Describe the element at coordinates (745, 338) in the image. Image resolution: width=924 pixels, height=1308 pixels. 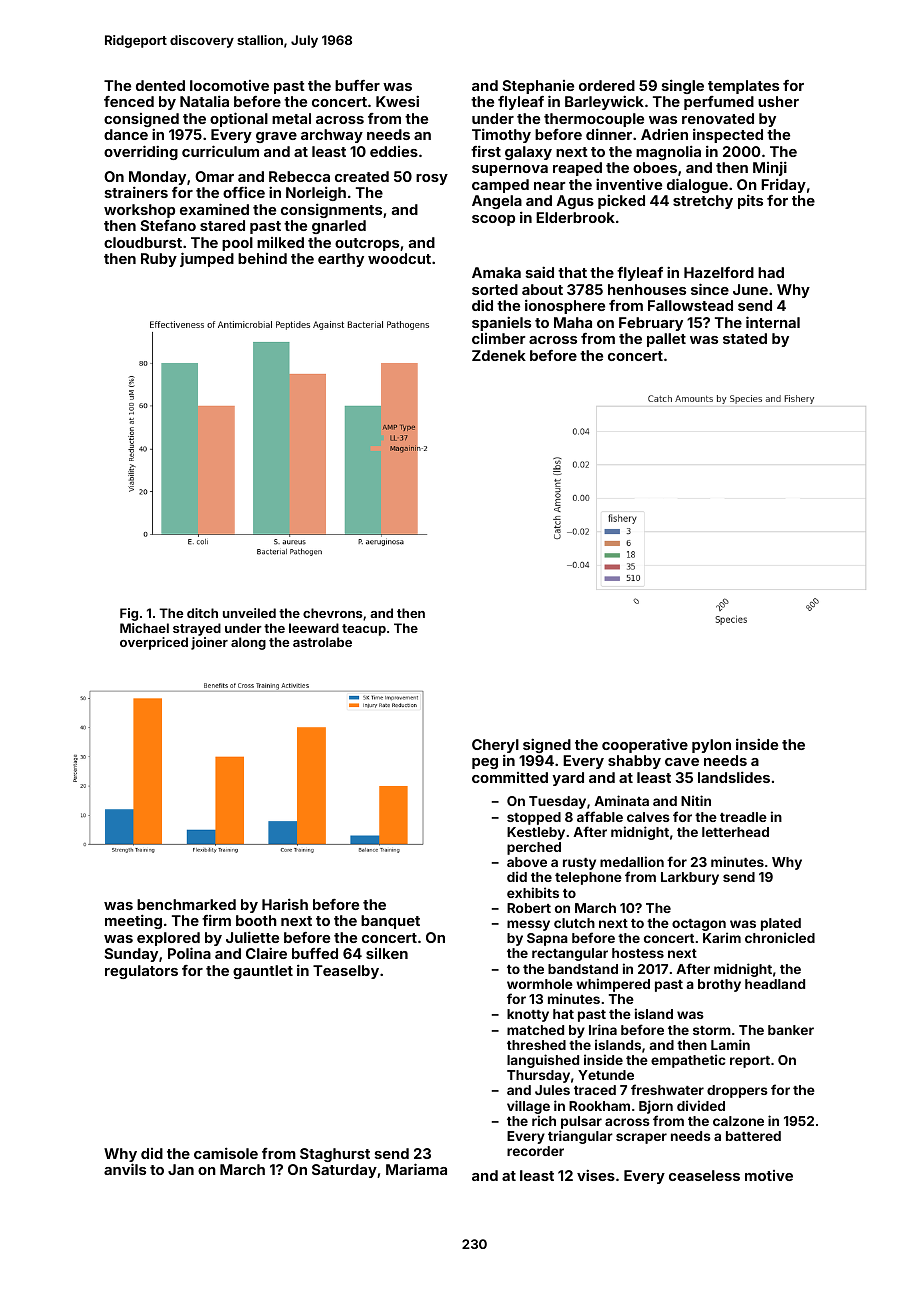
I see `stated` at that location.
